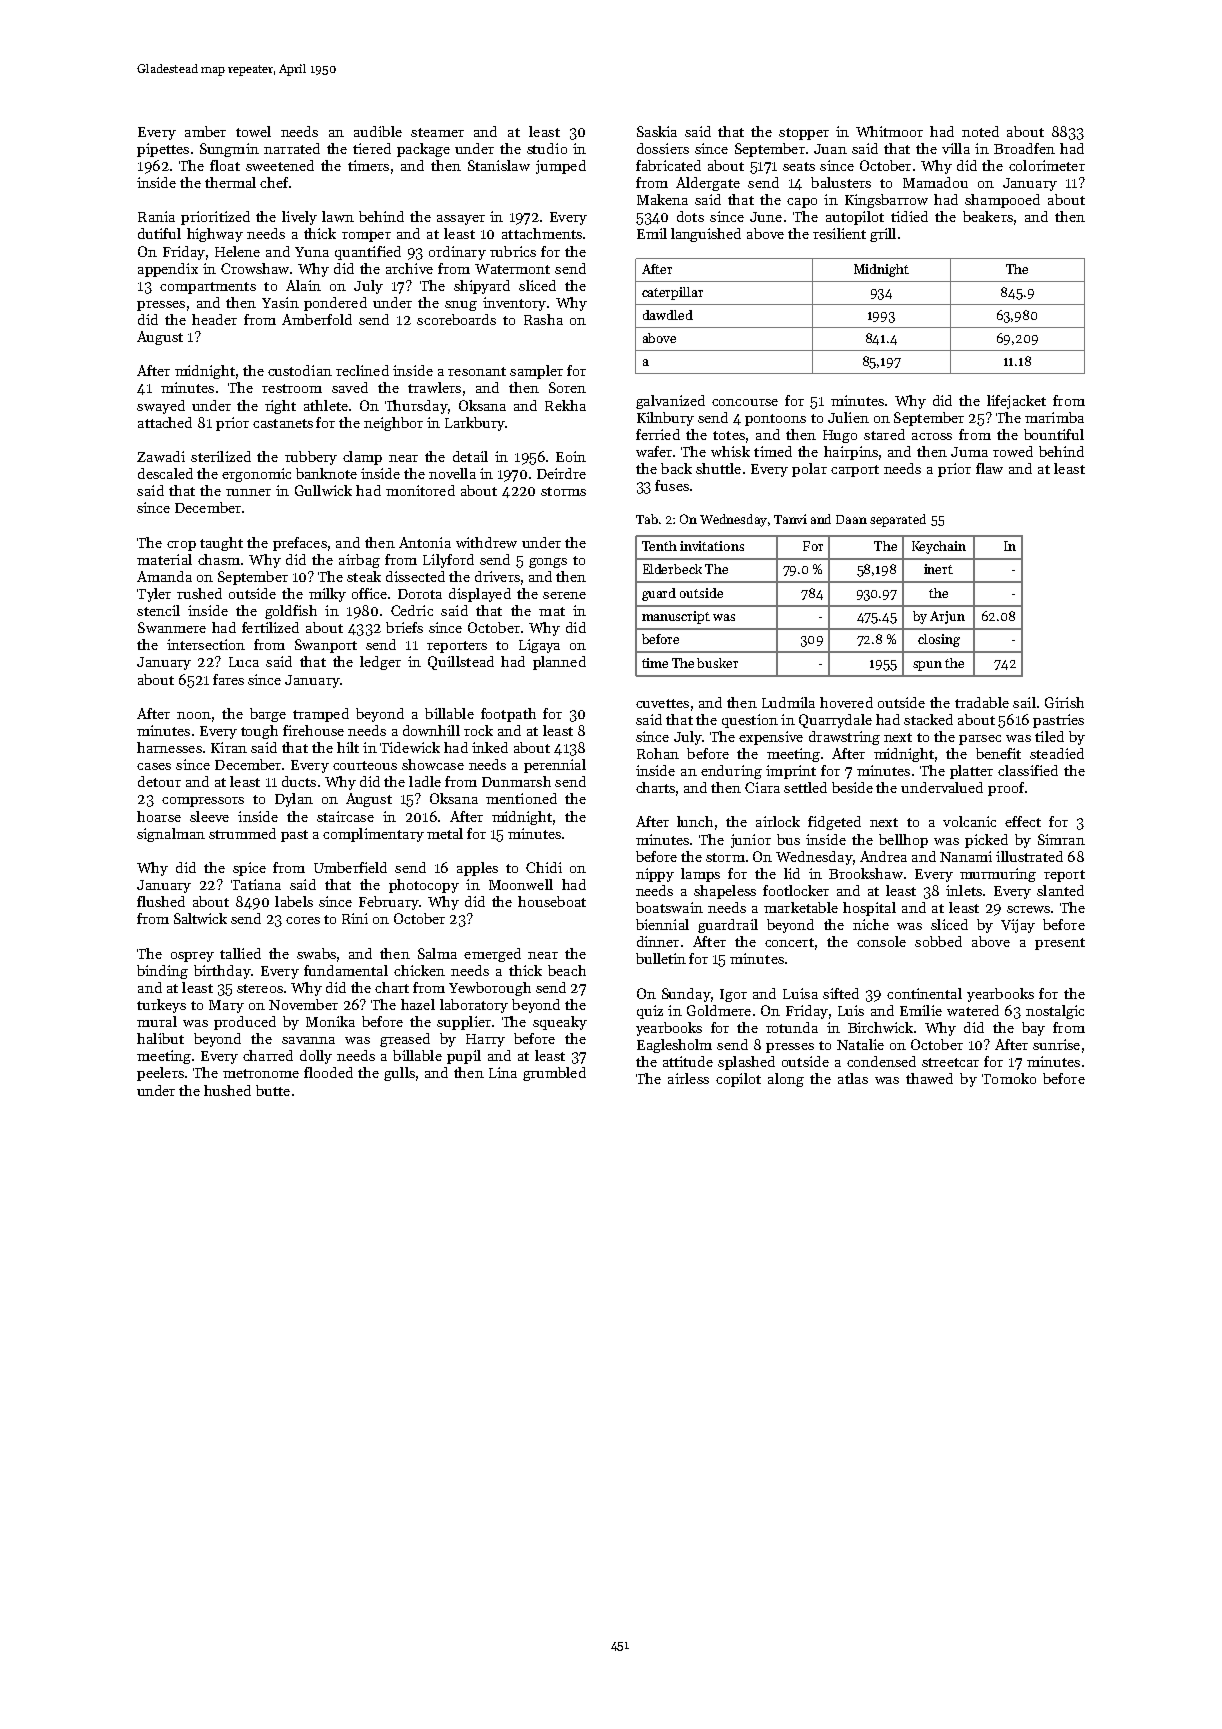 The image size is (1222, 1729). Describe the element at coordinates (988, 216) in the image. I see `beakers` at that location.
